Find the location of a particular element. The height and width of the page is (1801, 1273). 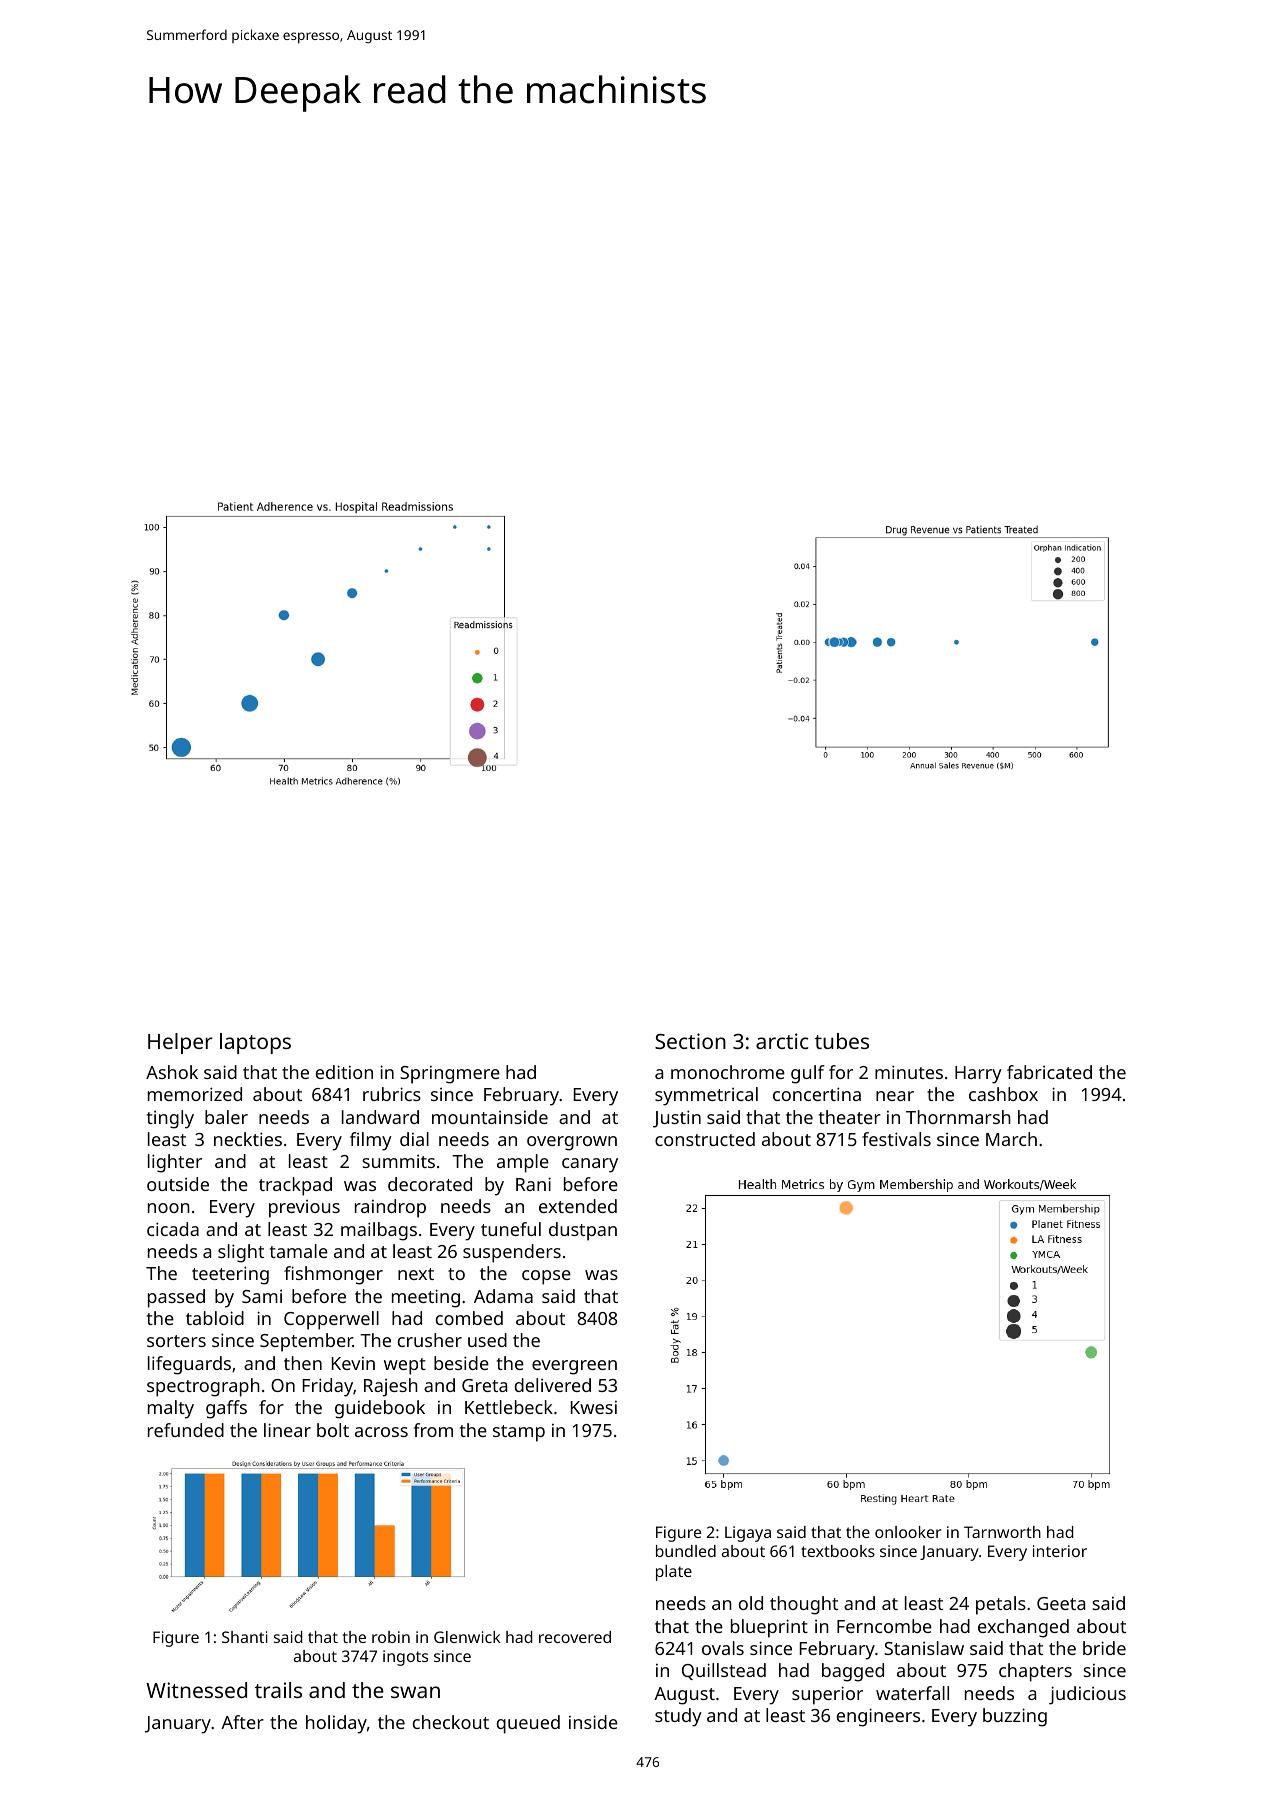

interior is located at coordinates (1060, 1551).
